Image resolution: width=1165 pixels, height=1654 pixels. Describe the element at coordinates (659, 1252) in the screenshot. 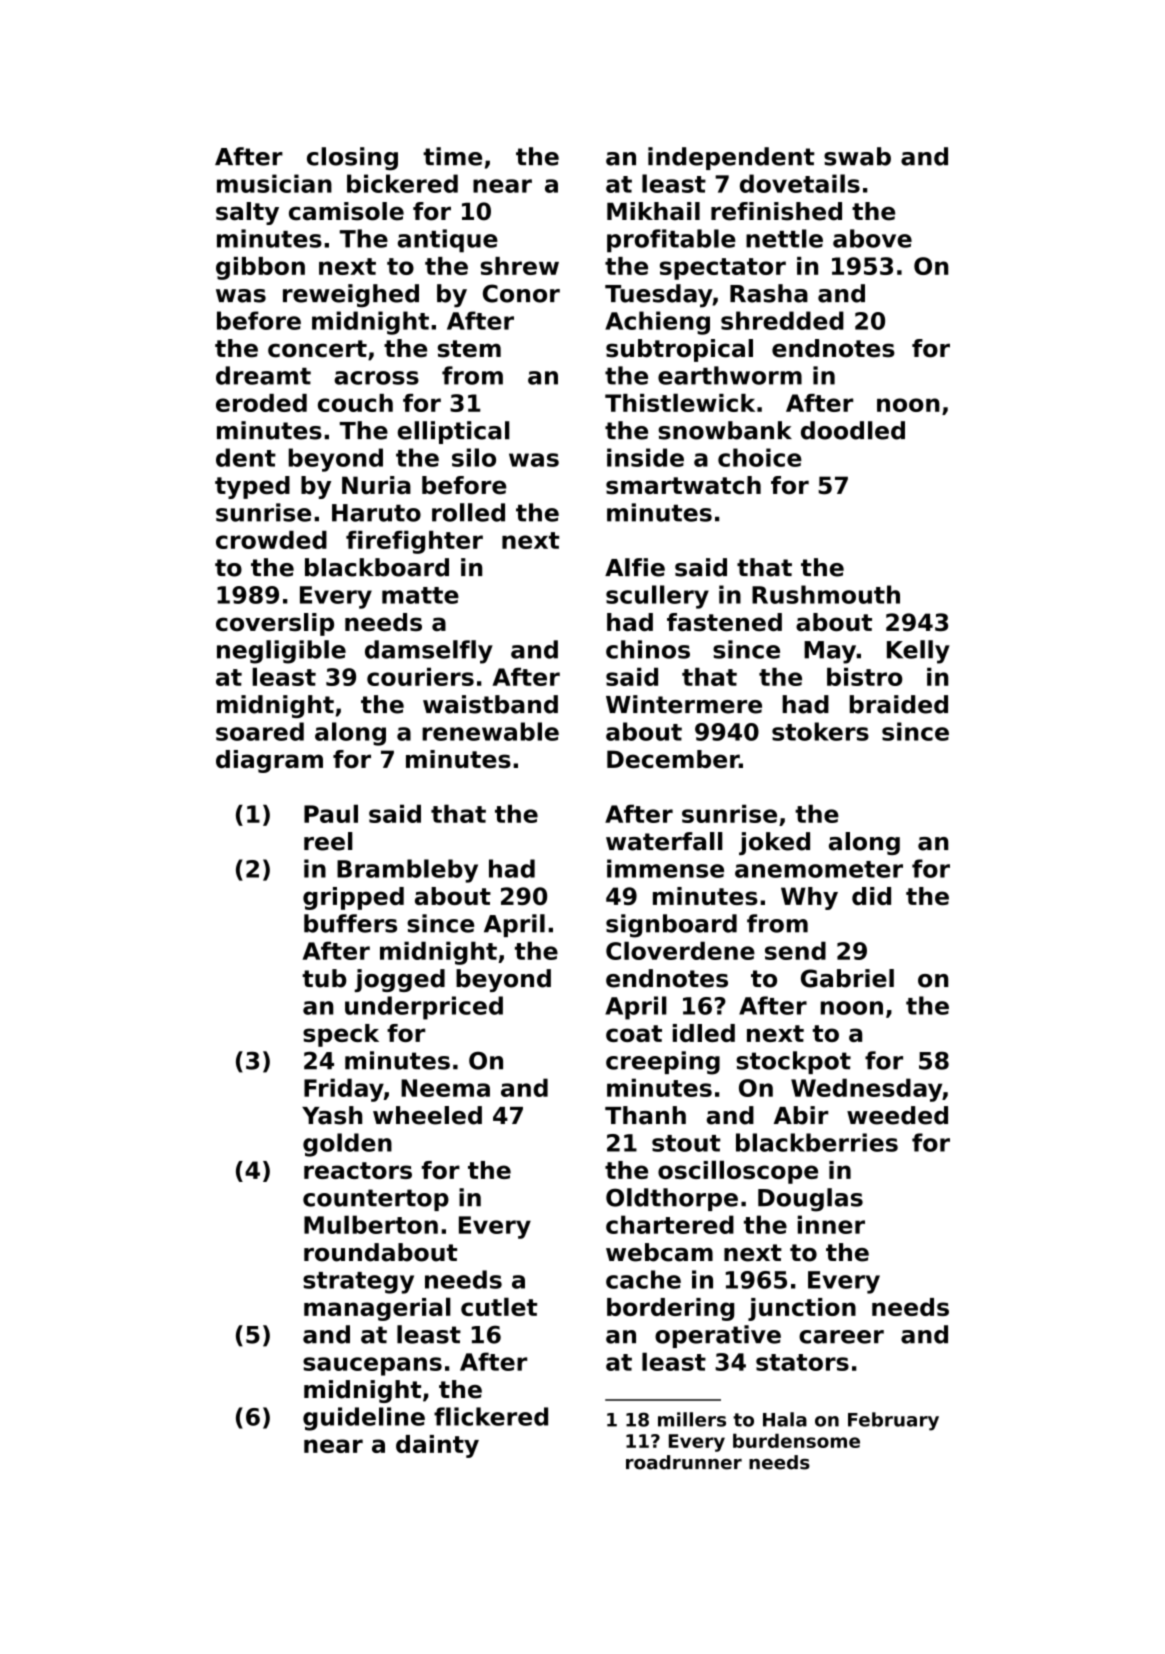

I see `webcam` at that location.
